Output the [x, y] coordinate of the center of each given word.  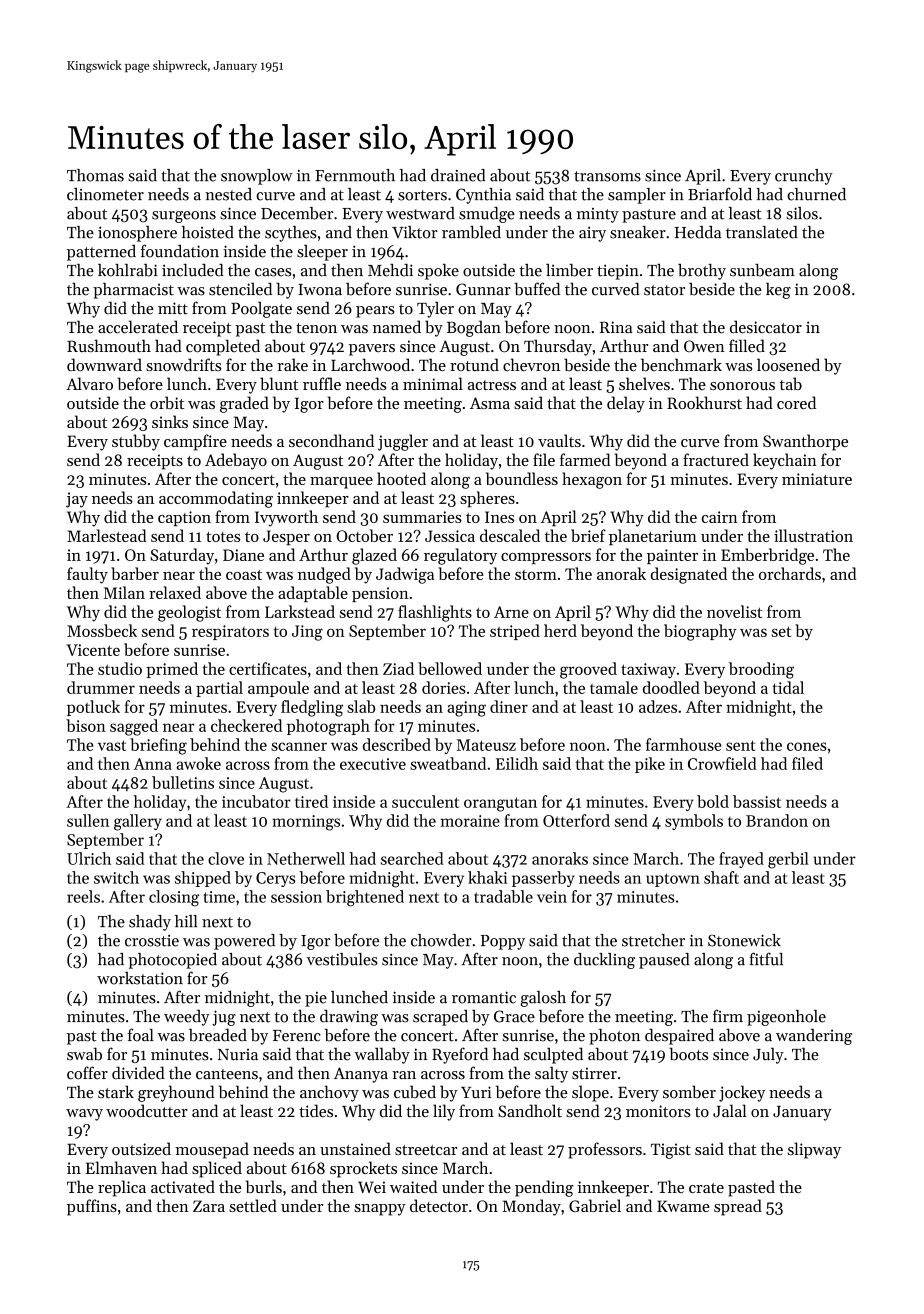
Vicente [93, 650]
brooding [761, 670]
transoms [607, 176]
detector [439, 1205]
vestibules [342, 959]
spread [738, 1207]
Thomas [95, 175]
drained [458, 175]
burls [264, 1186]
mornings [306, 823]
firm [728, 1015]
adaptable [313, 594]
